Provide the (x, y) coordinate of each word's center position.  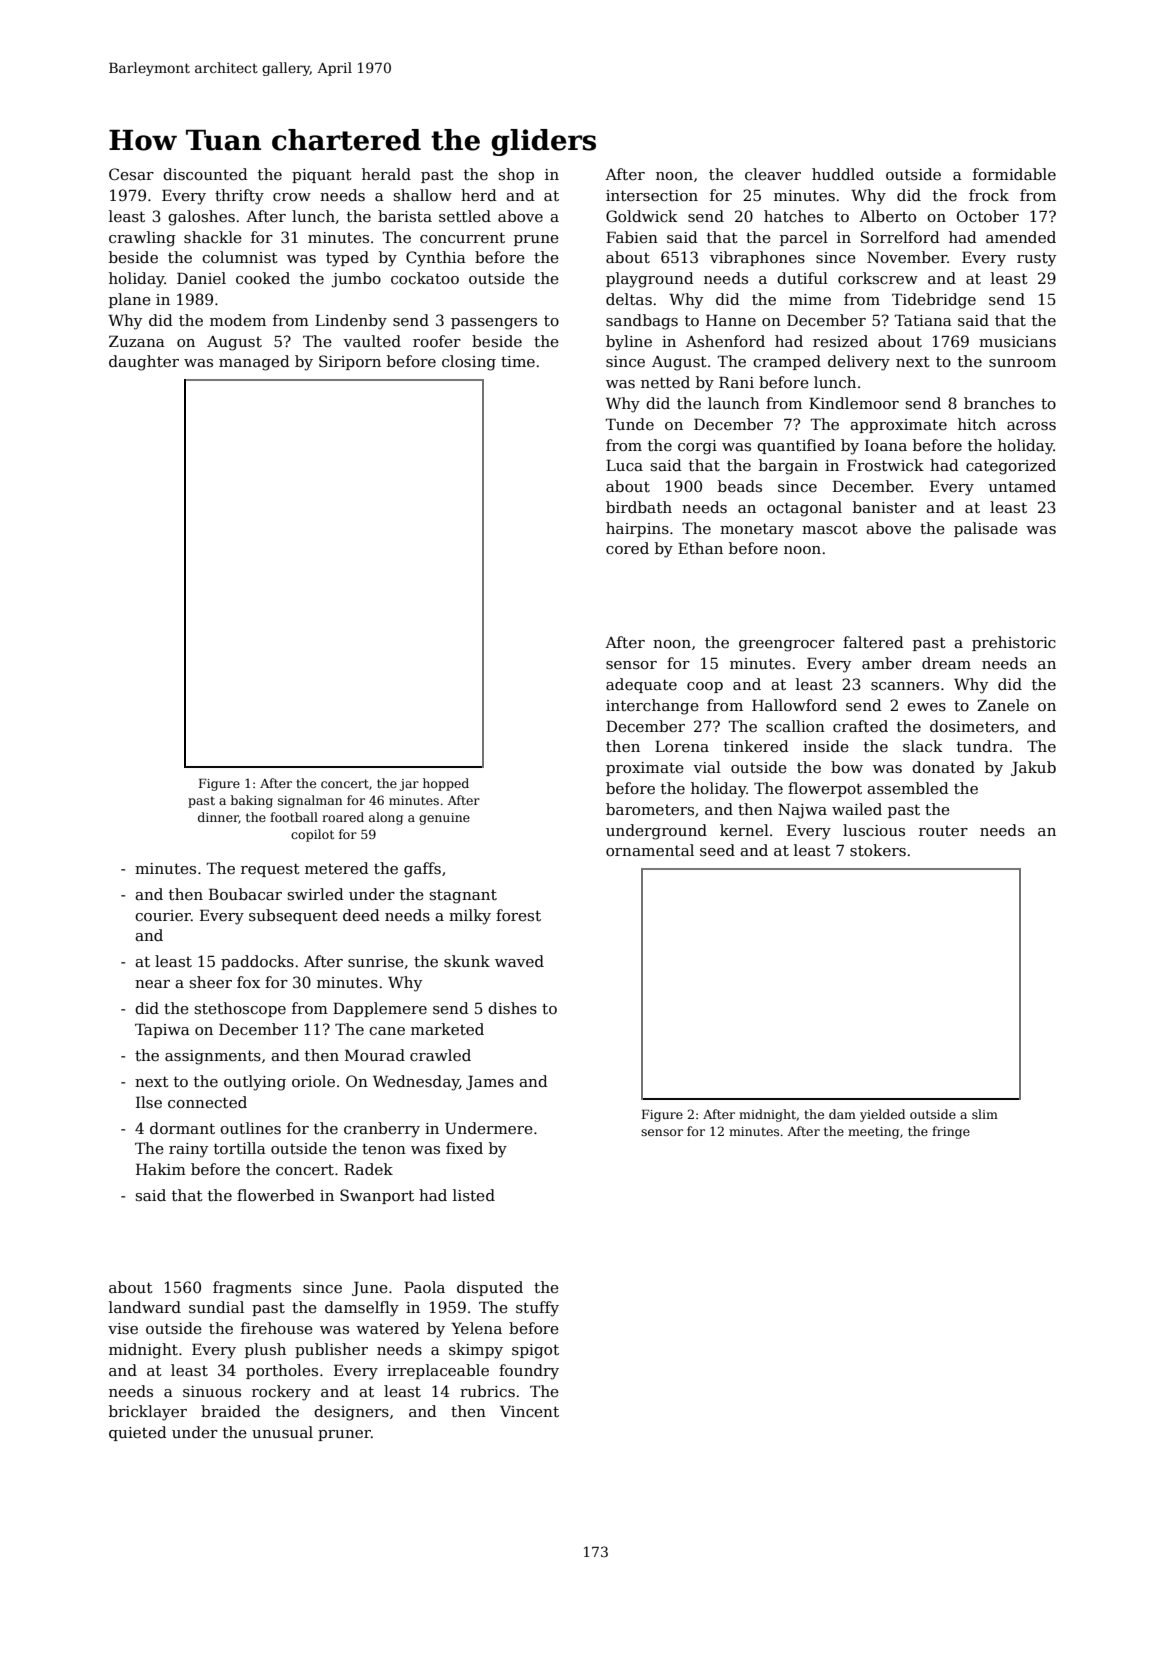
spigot (535, 1351)
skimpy (476, 1351)
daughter (144, 363)
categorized (1011, 467)
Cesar (131, 174)
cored (627, 548)
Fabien (632, 237)
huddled (843, 174)
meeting (873, 1133)
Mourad (375, 1055)
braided (231, 1411)
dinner (218, 818)
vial (707, 767)
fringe (951, 1132)
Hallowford (794, 705)
